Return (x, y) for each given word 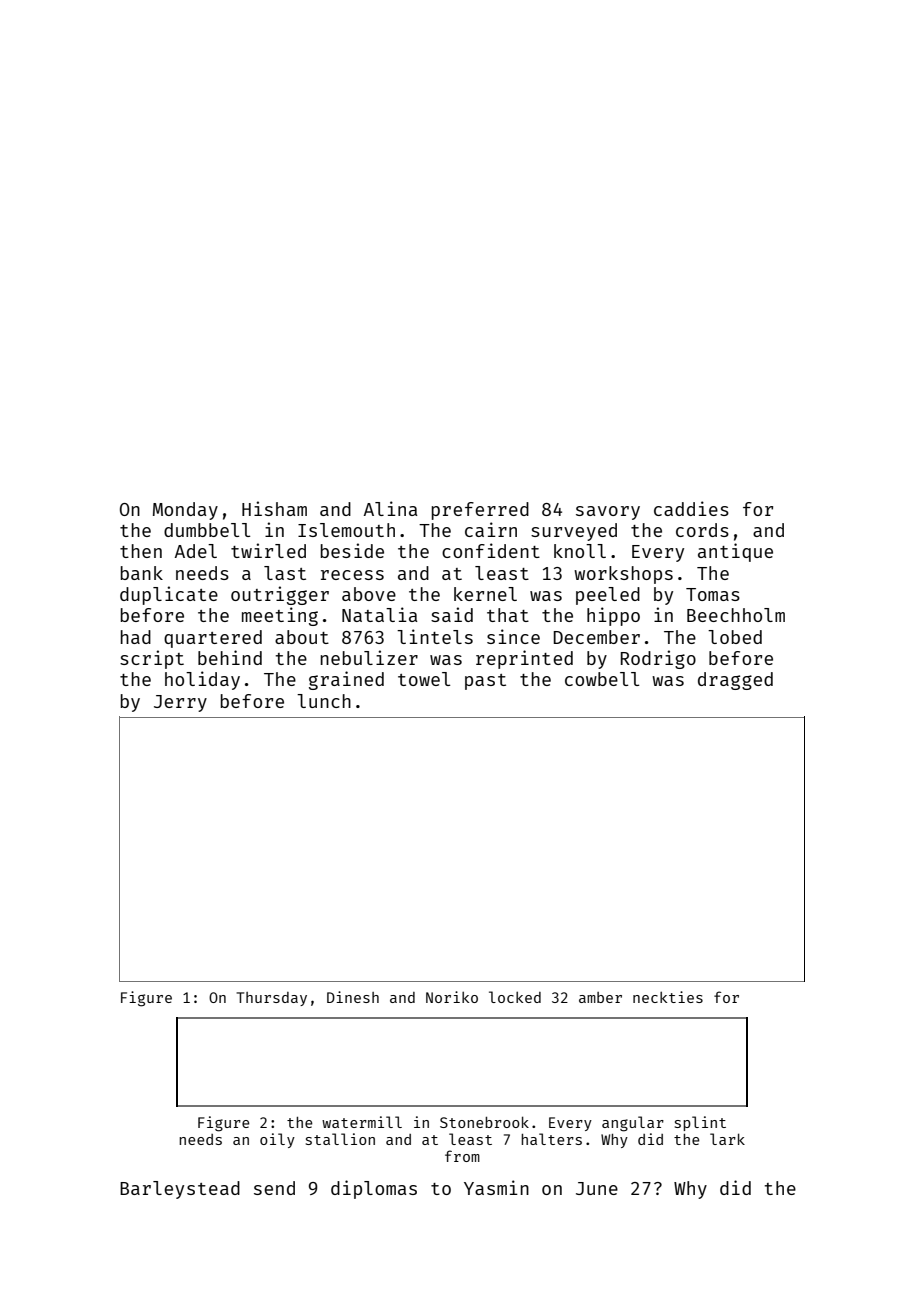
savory (608, 513)
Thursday (271, 999)
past (485, 682)
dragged (735, 681)
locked (515, 997)
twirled (268, 550)
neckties (668, 997)
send (274, 1188)
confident (491, 550)
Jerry (180, 703)
